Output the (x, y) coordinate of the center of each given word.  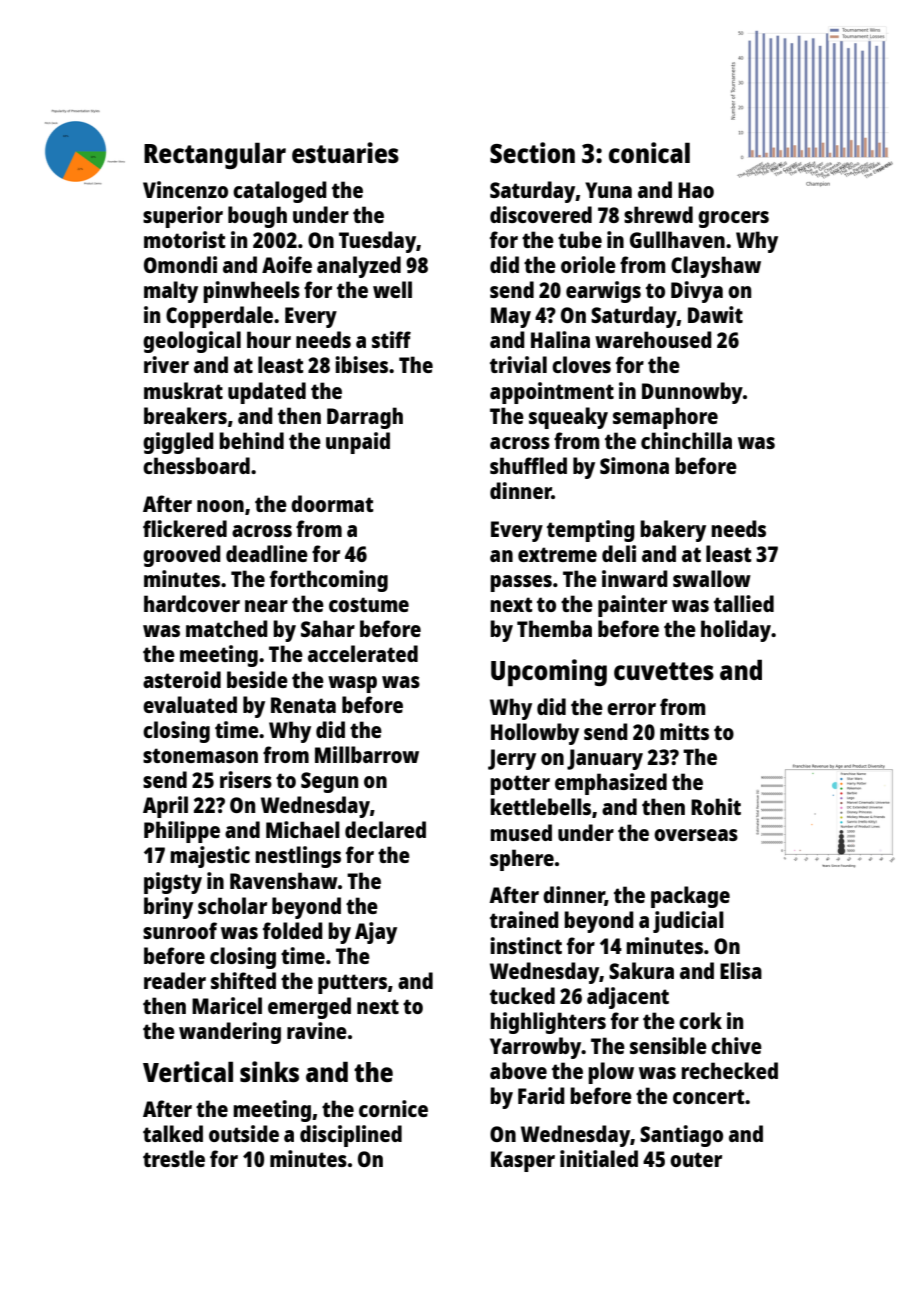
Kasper (523, 1161)
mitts (684, 731)
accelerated (363, 653)
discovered (541, 214)
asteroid (182, 679)
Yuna (608, 190)
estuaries (345, 152)
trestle (174, 1158)
